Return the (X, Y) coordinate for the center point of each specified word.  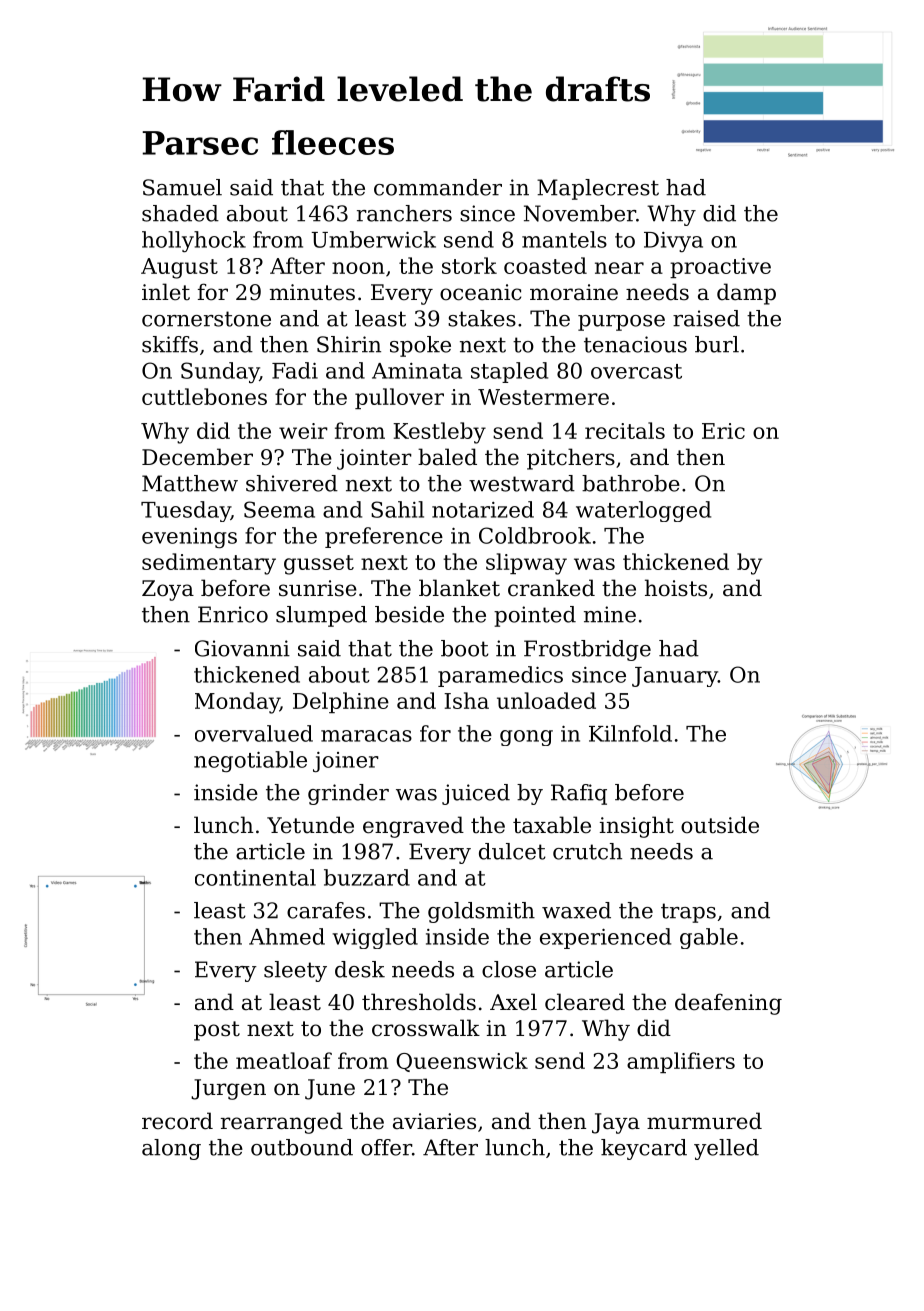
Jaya (616, 1123)
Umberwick (374, 239)
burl (717, 344)
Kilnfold (630, 733)
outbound (302, 1147)
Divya (673, 242)
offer (386, 1147)
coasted (545, 265)
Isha (466, 700)
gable (709, 938)
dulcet (512, 851)
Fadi (295, 370)
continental (255, 877)
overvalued (254, 733)
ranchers (404, 213)
